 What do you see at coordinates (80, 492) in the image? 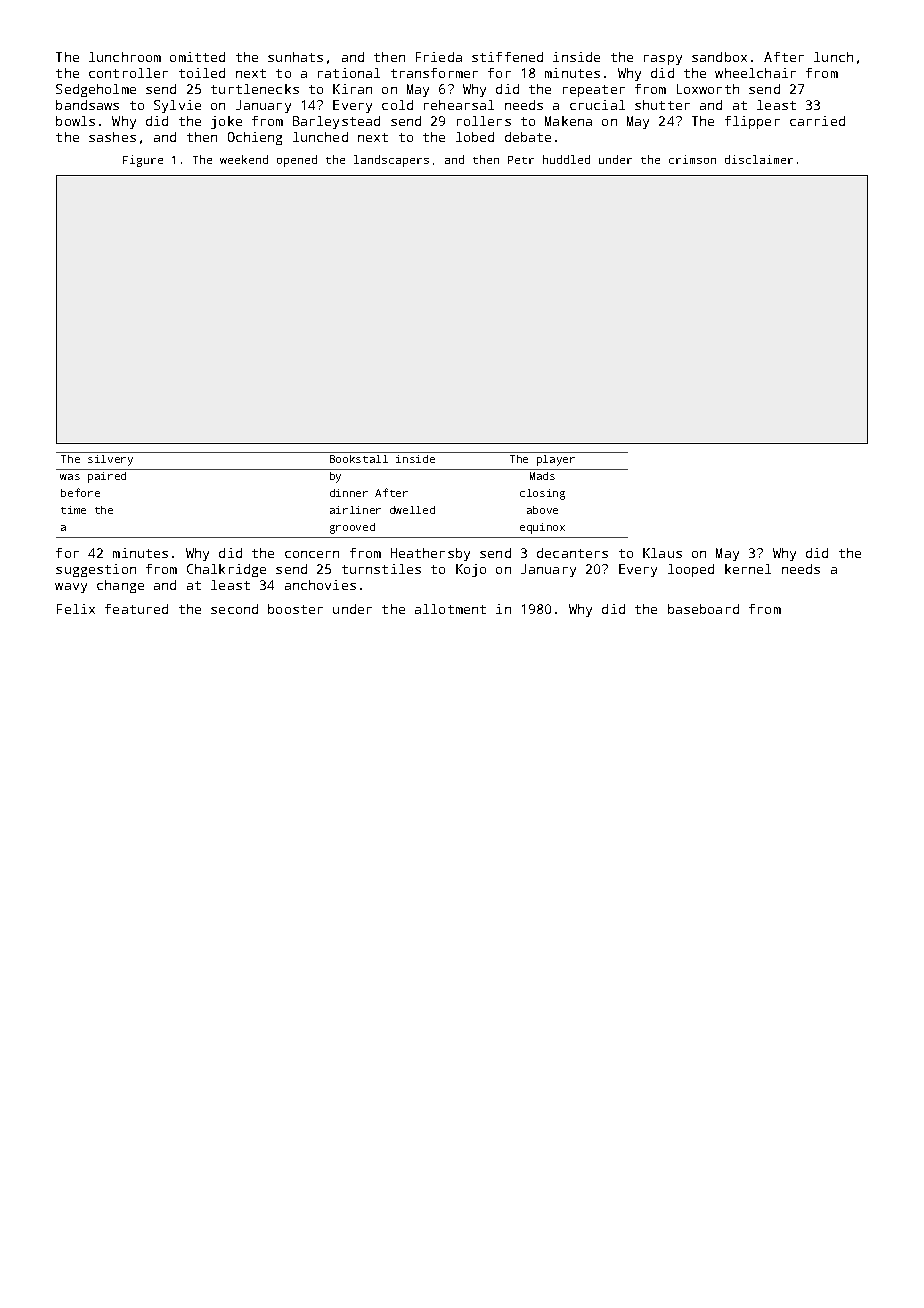
I see `before` at bounding box center [80, 492].
